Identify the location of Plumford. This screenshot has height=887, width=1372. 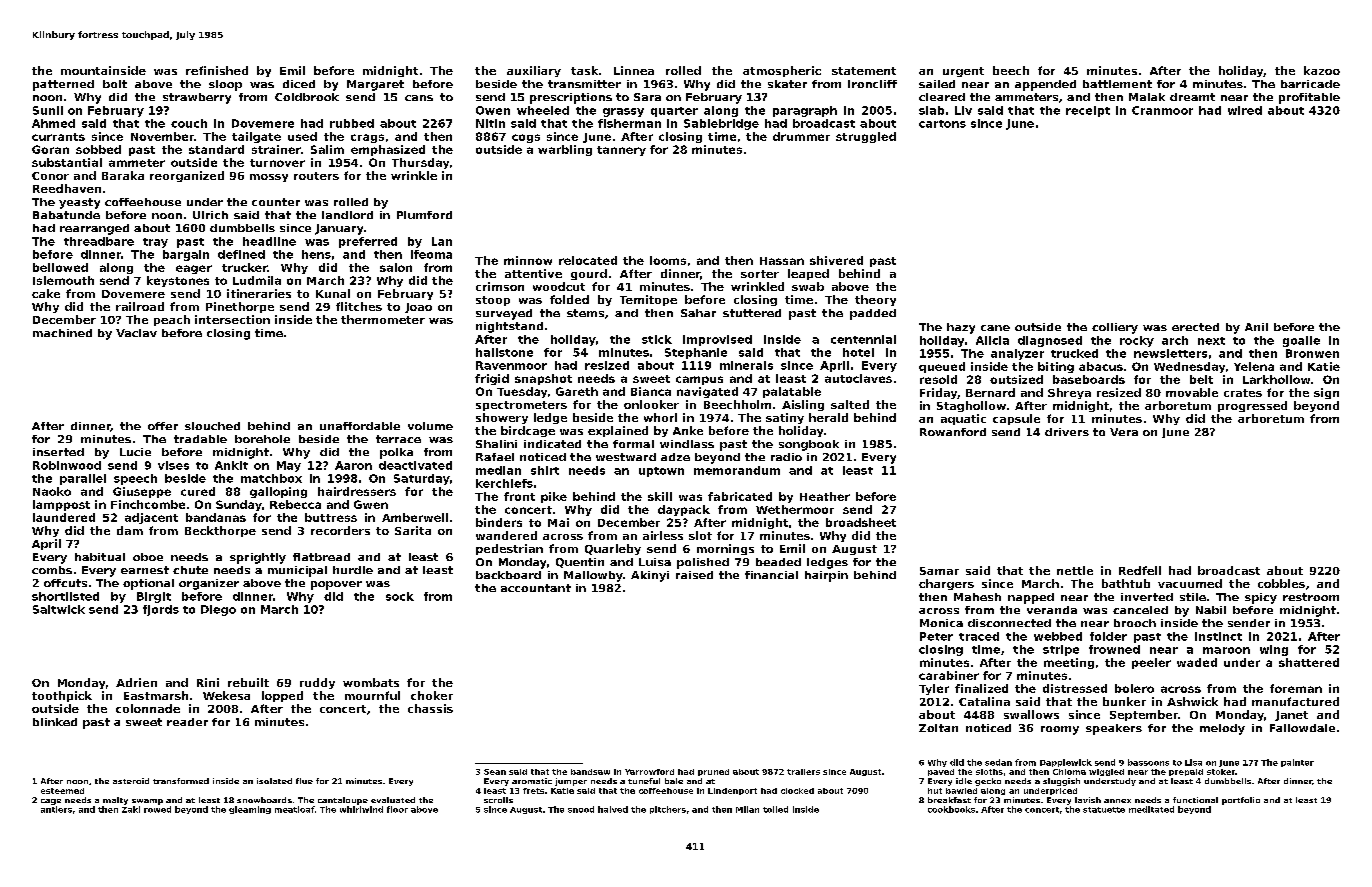
(424, 215).
